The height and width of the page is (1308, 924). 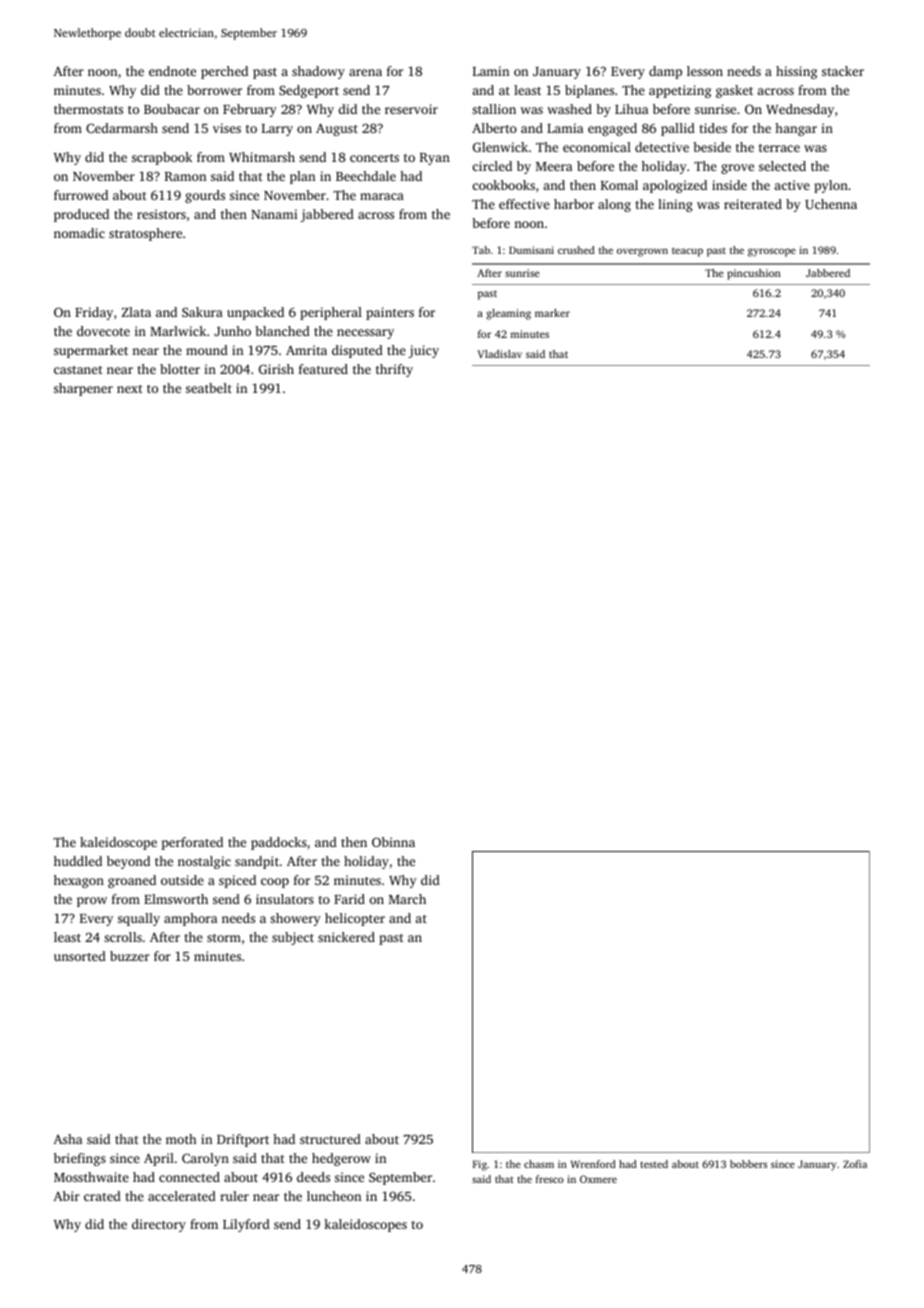 I want to click on Vladislav, so click(x=499, y=354).
